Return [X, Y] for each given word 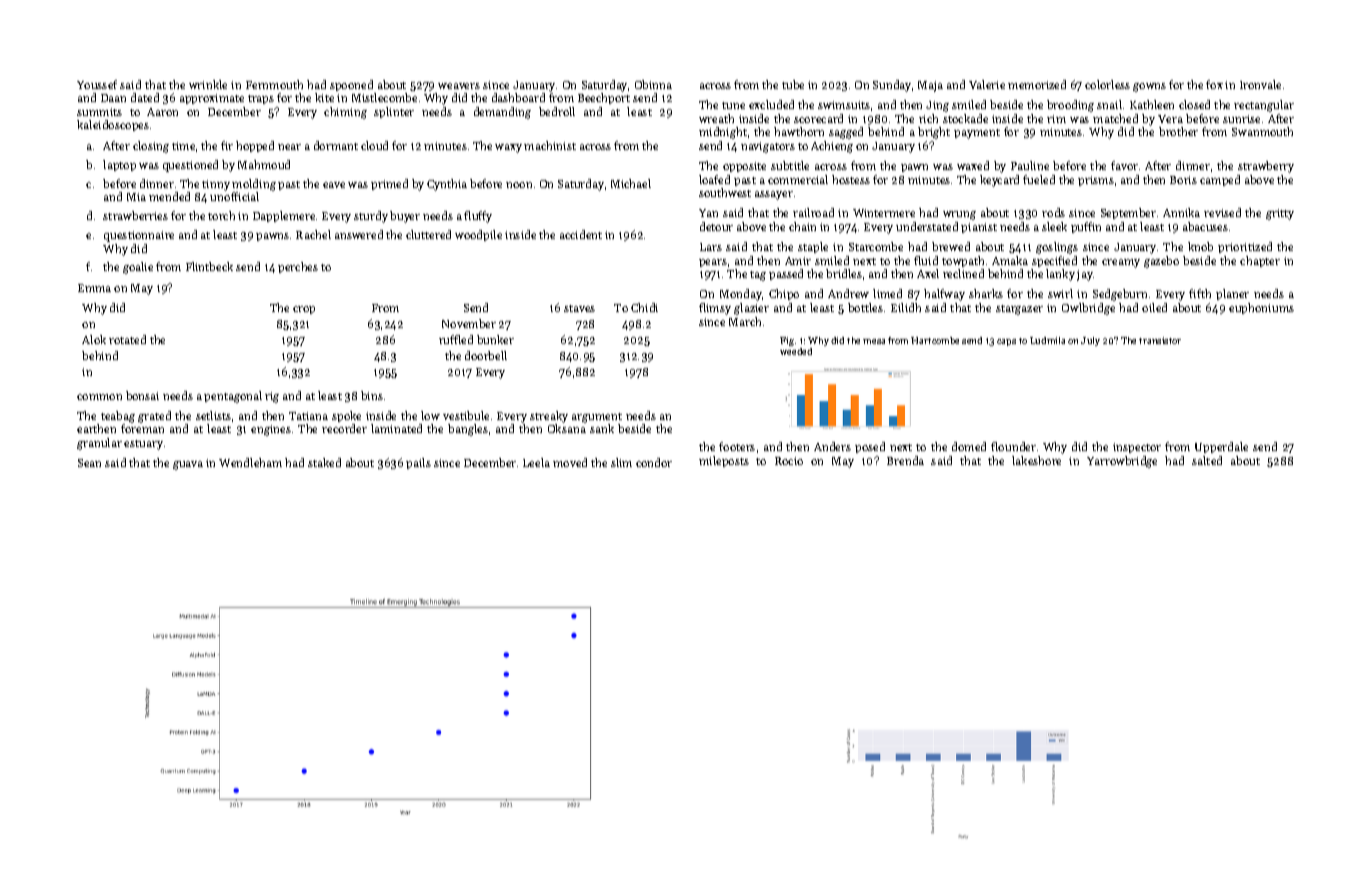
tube [793, 84]
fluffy [478, 217]
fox [1214, 84]
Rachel [313, 234]
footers [737, 446]
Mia [136, 197]
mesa [874, 341]
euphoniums [1261, 308]
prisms [1096, 181]
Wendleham [250, 462]
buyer [405, 217]
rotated [127, 339]
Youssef [97, 84]
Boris [1183, 180]
